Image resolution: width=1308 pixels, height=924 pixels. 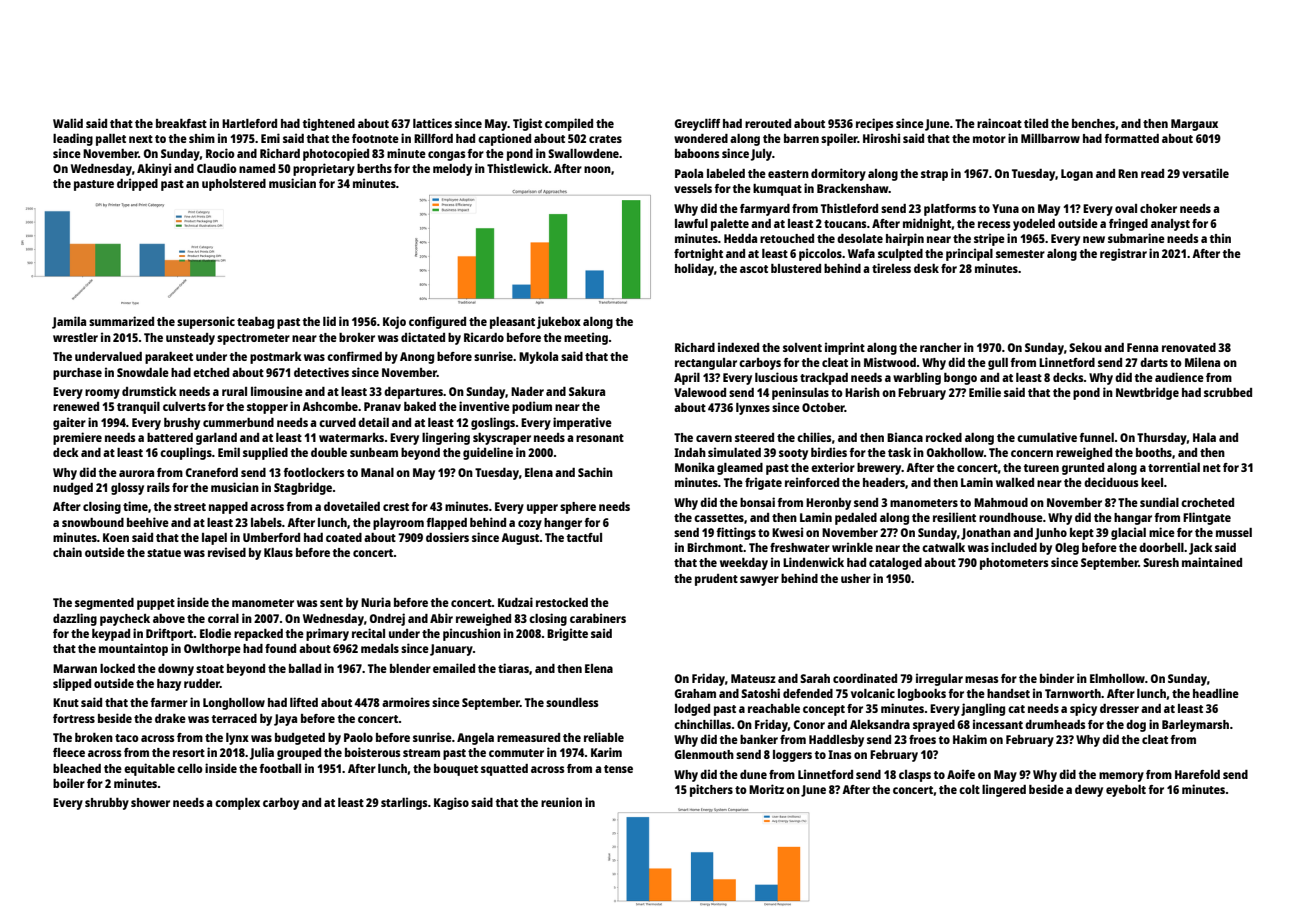 What do you see at coordinates (809, 724) in the document?
I see `Conor` at bounding box center [809, 724].
